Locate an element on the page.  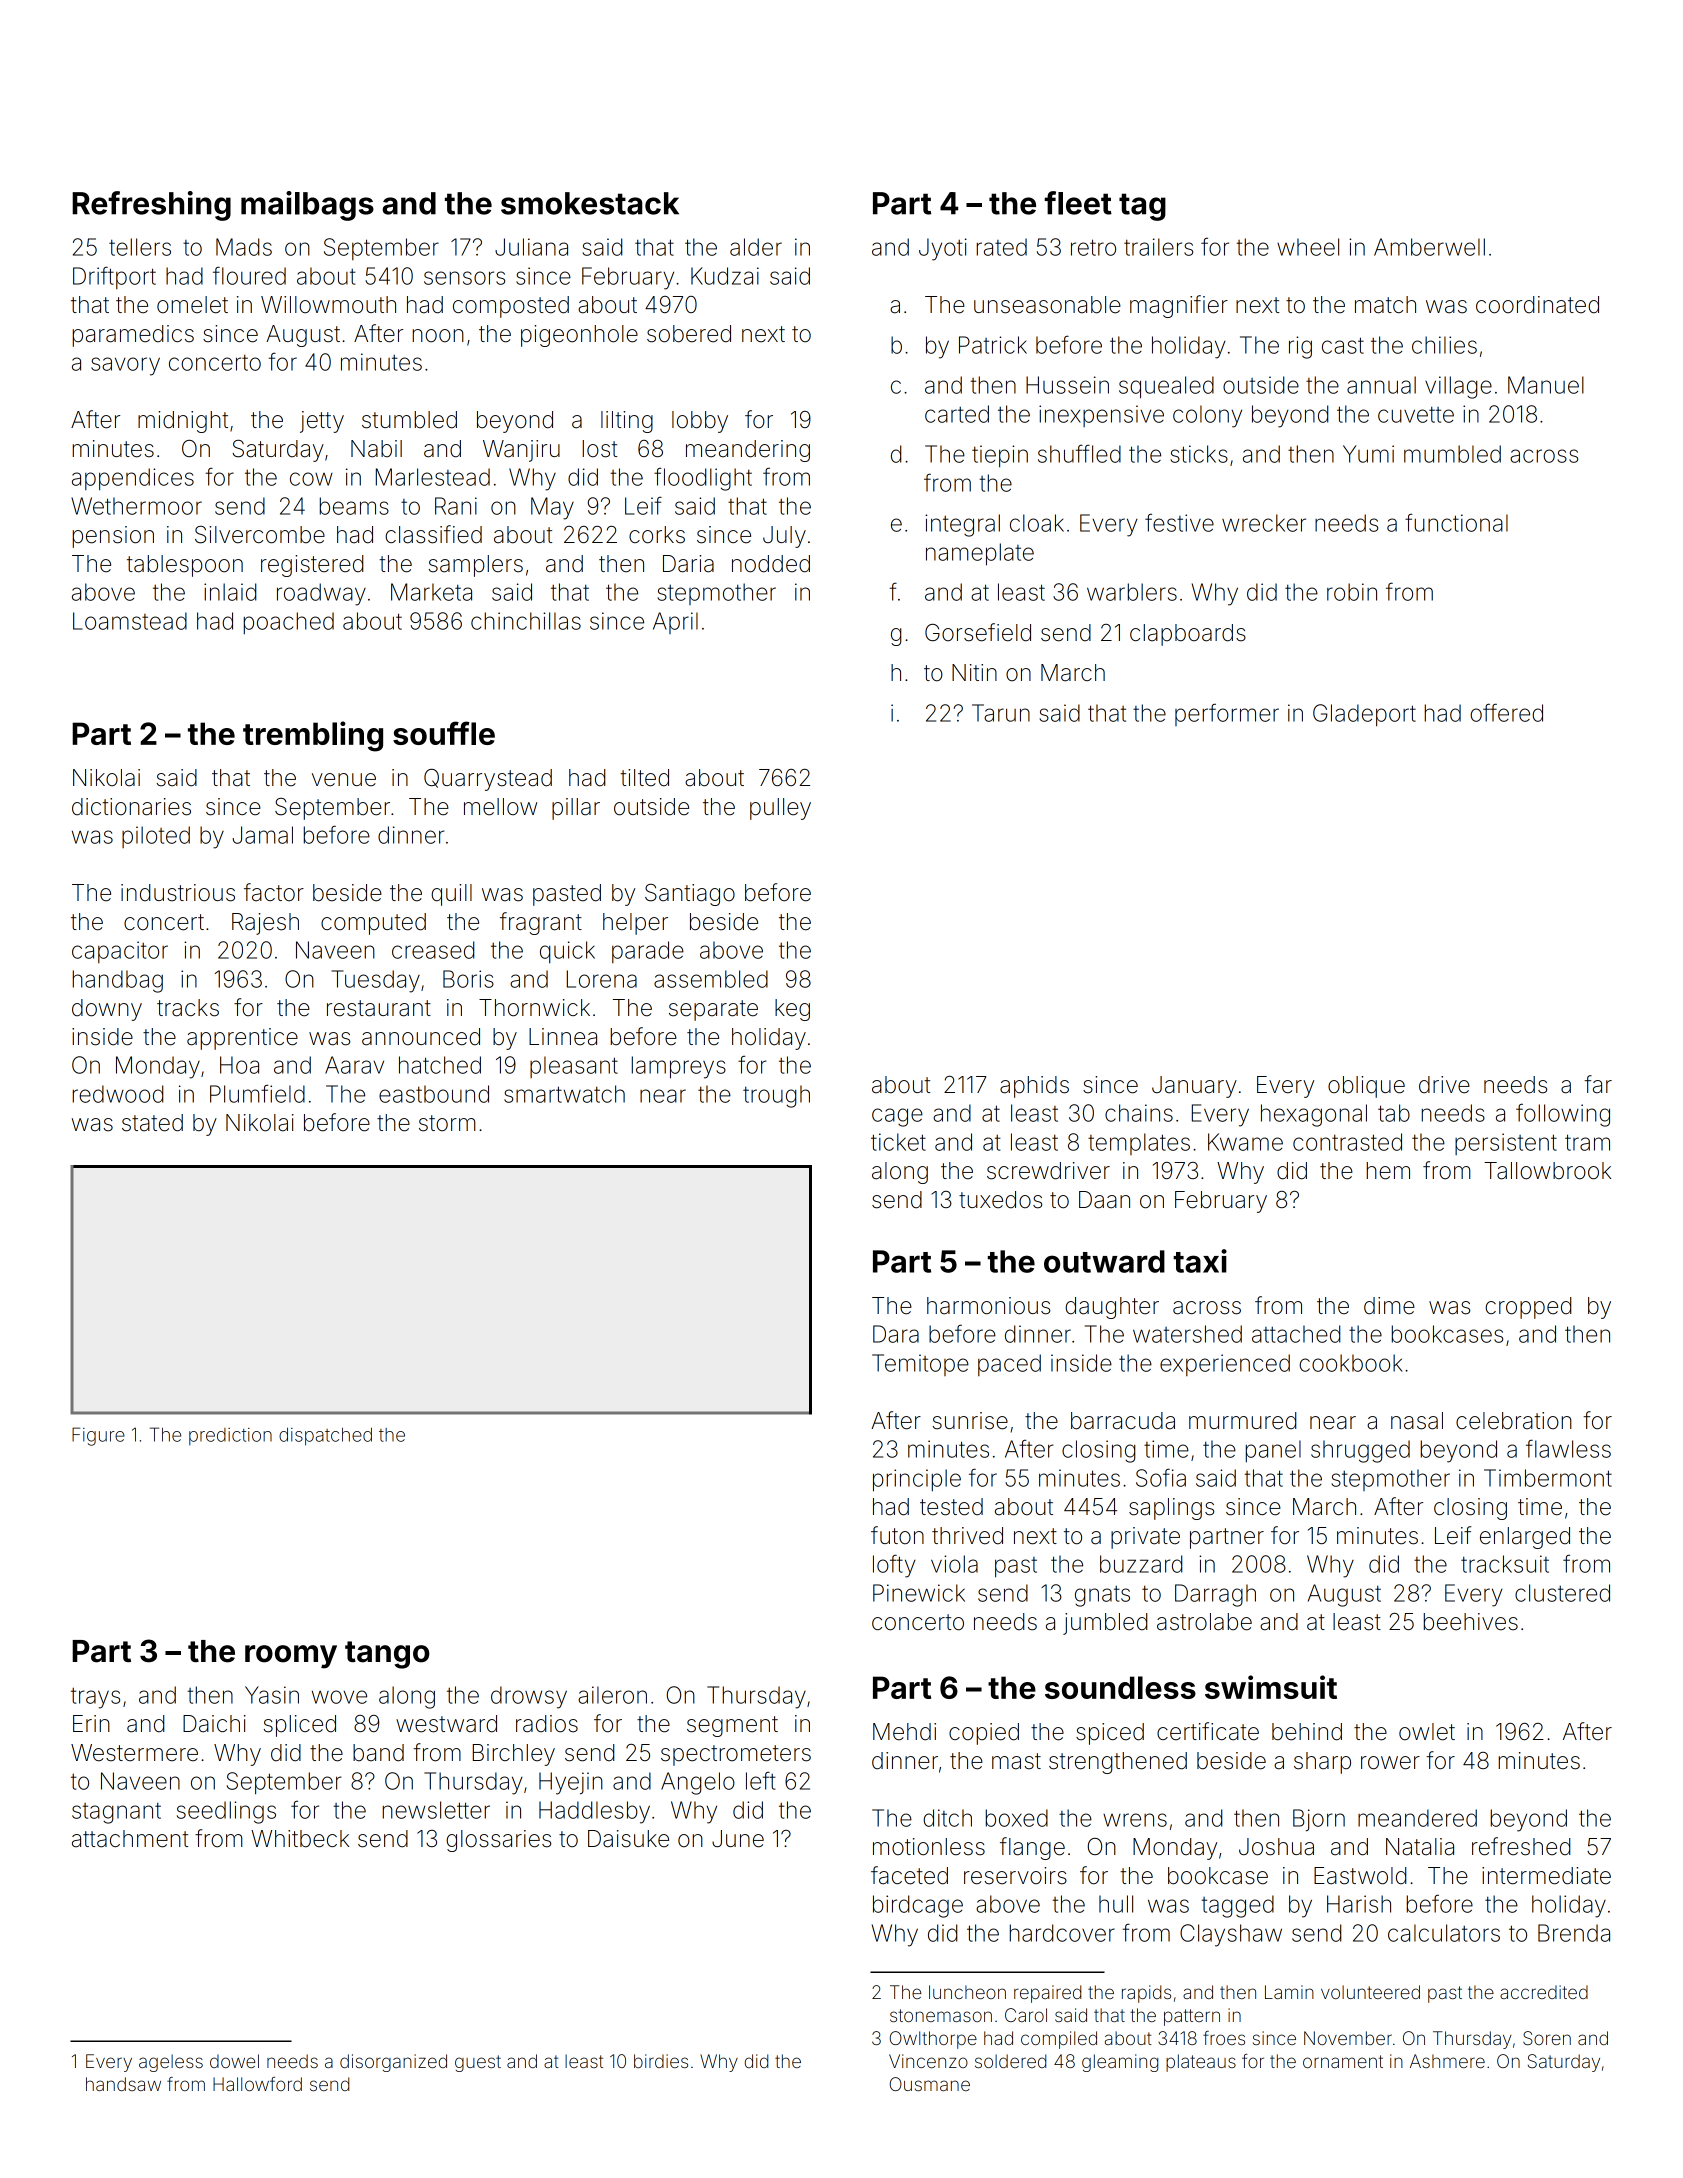
oblique is located at coordinates (1366, 1087).
